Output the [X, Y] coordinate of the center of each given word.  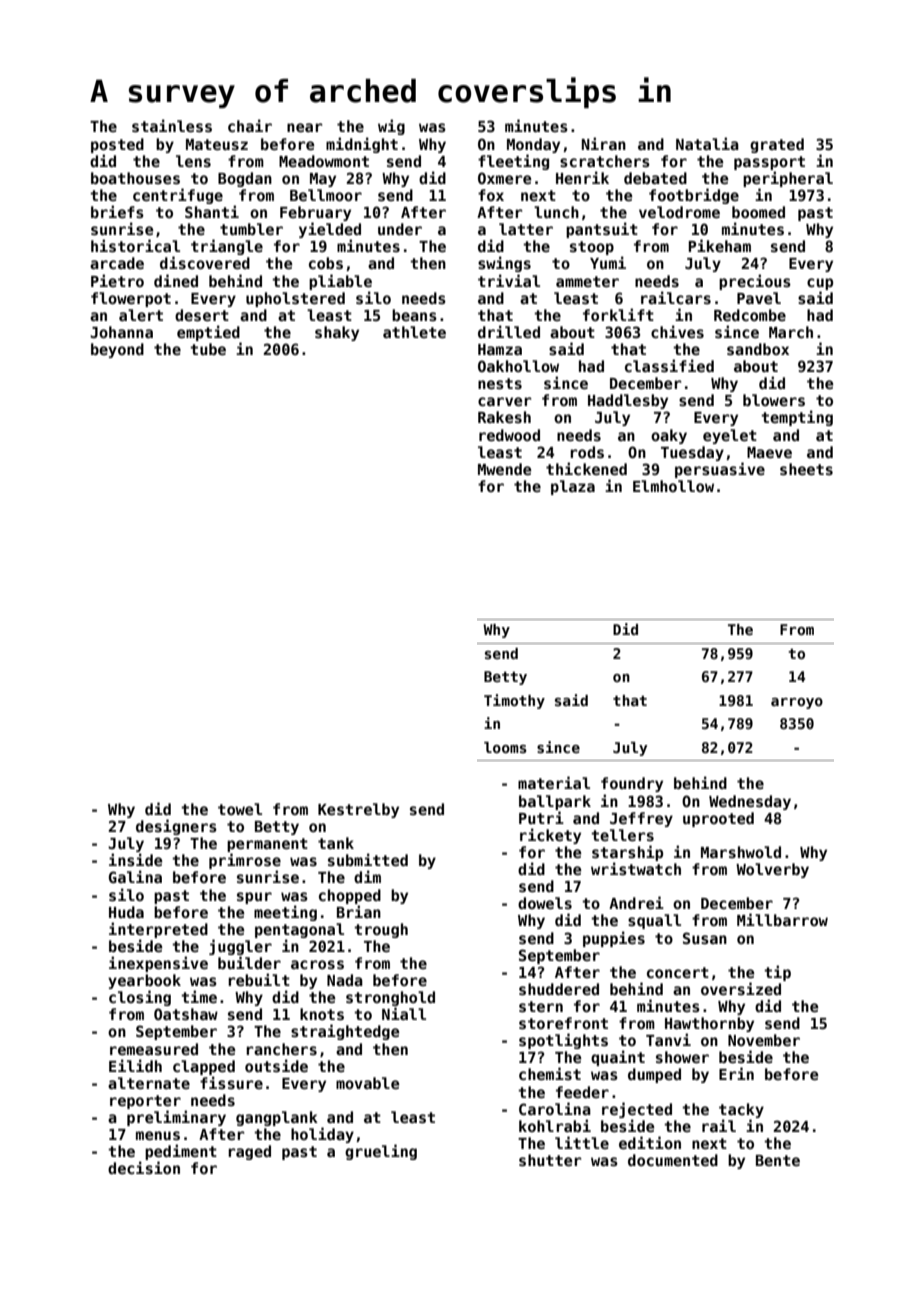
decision [144, 1167]
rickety [550, 836]
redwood [509, 435]
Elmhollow [673, 486]
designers [176, 827]
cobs [326, 263]
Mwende [504, 469]
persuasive [720, 470]
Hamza [500, 349]
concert [678, 972]
